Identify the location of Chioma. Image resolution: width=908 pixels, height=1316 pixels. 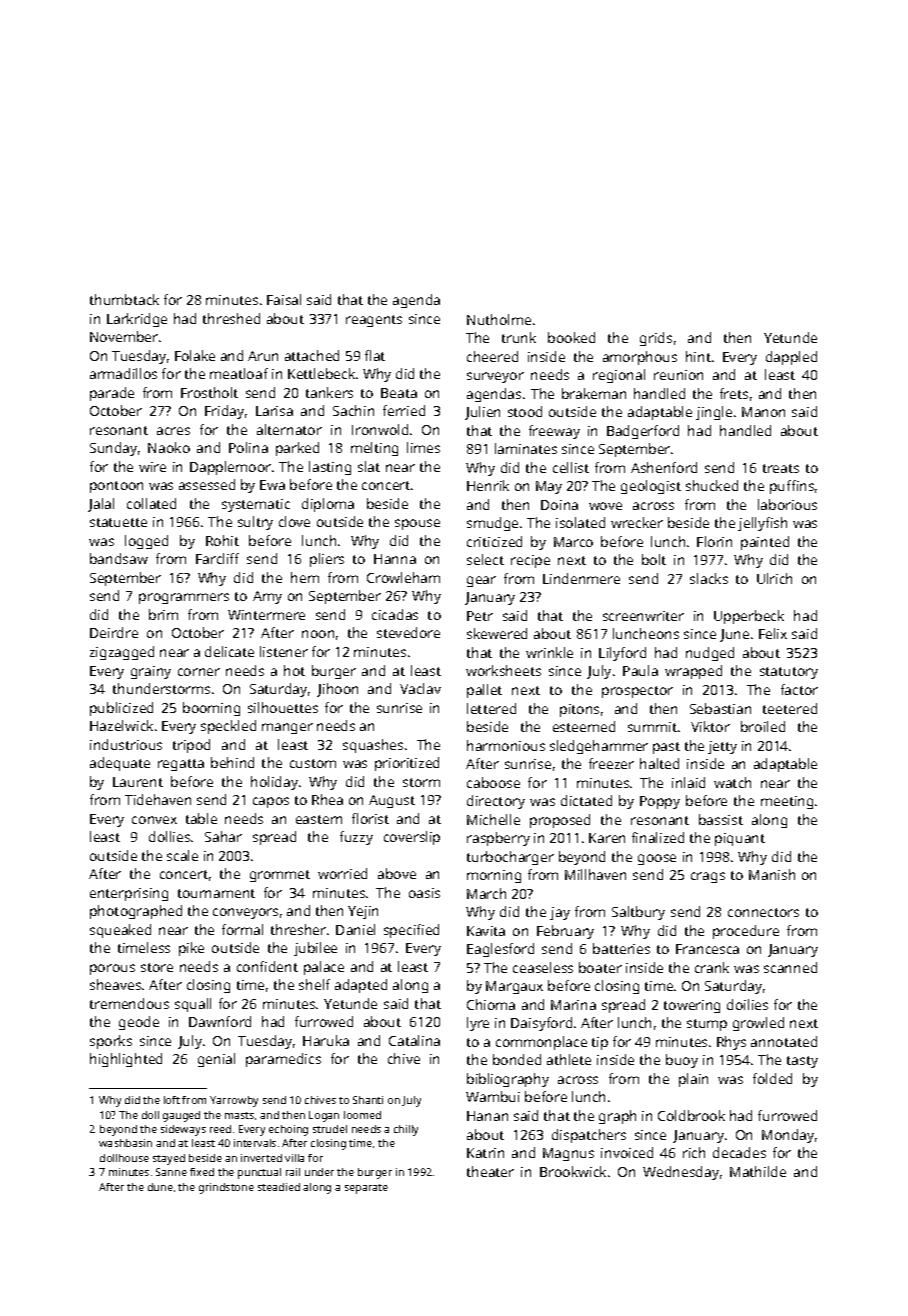
(491, 1004).
